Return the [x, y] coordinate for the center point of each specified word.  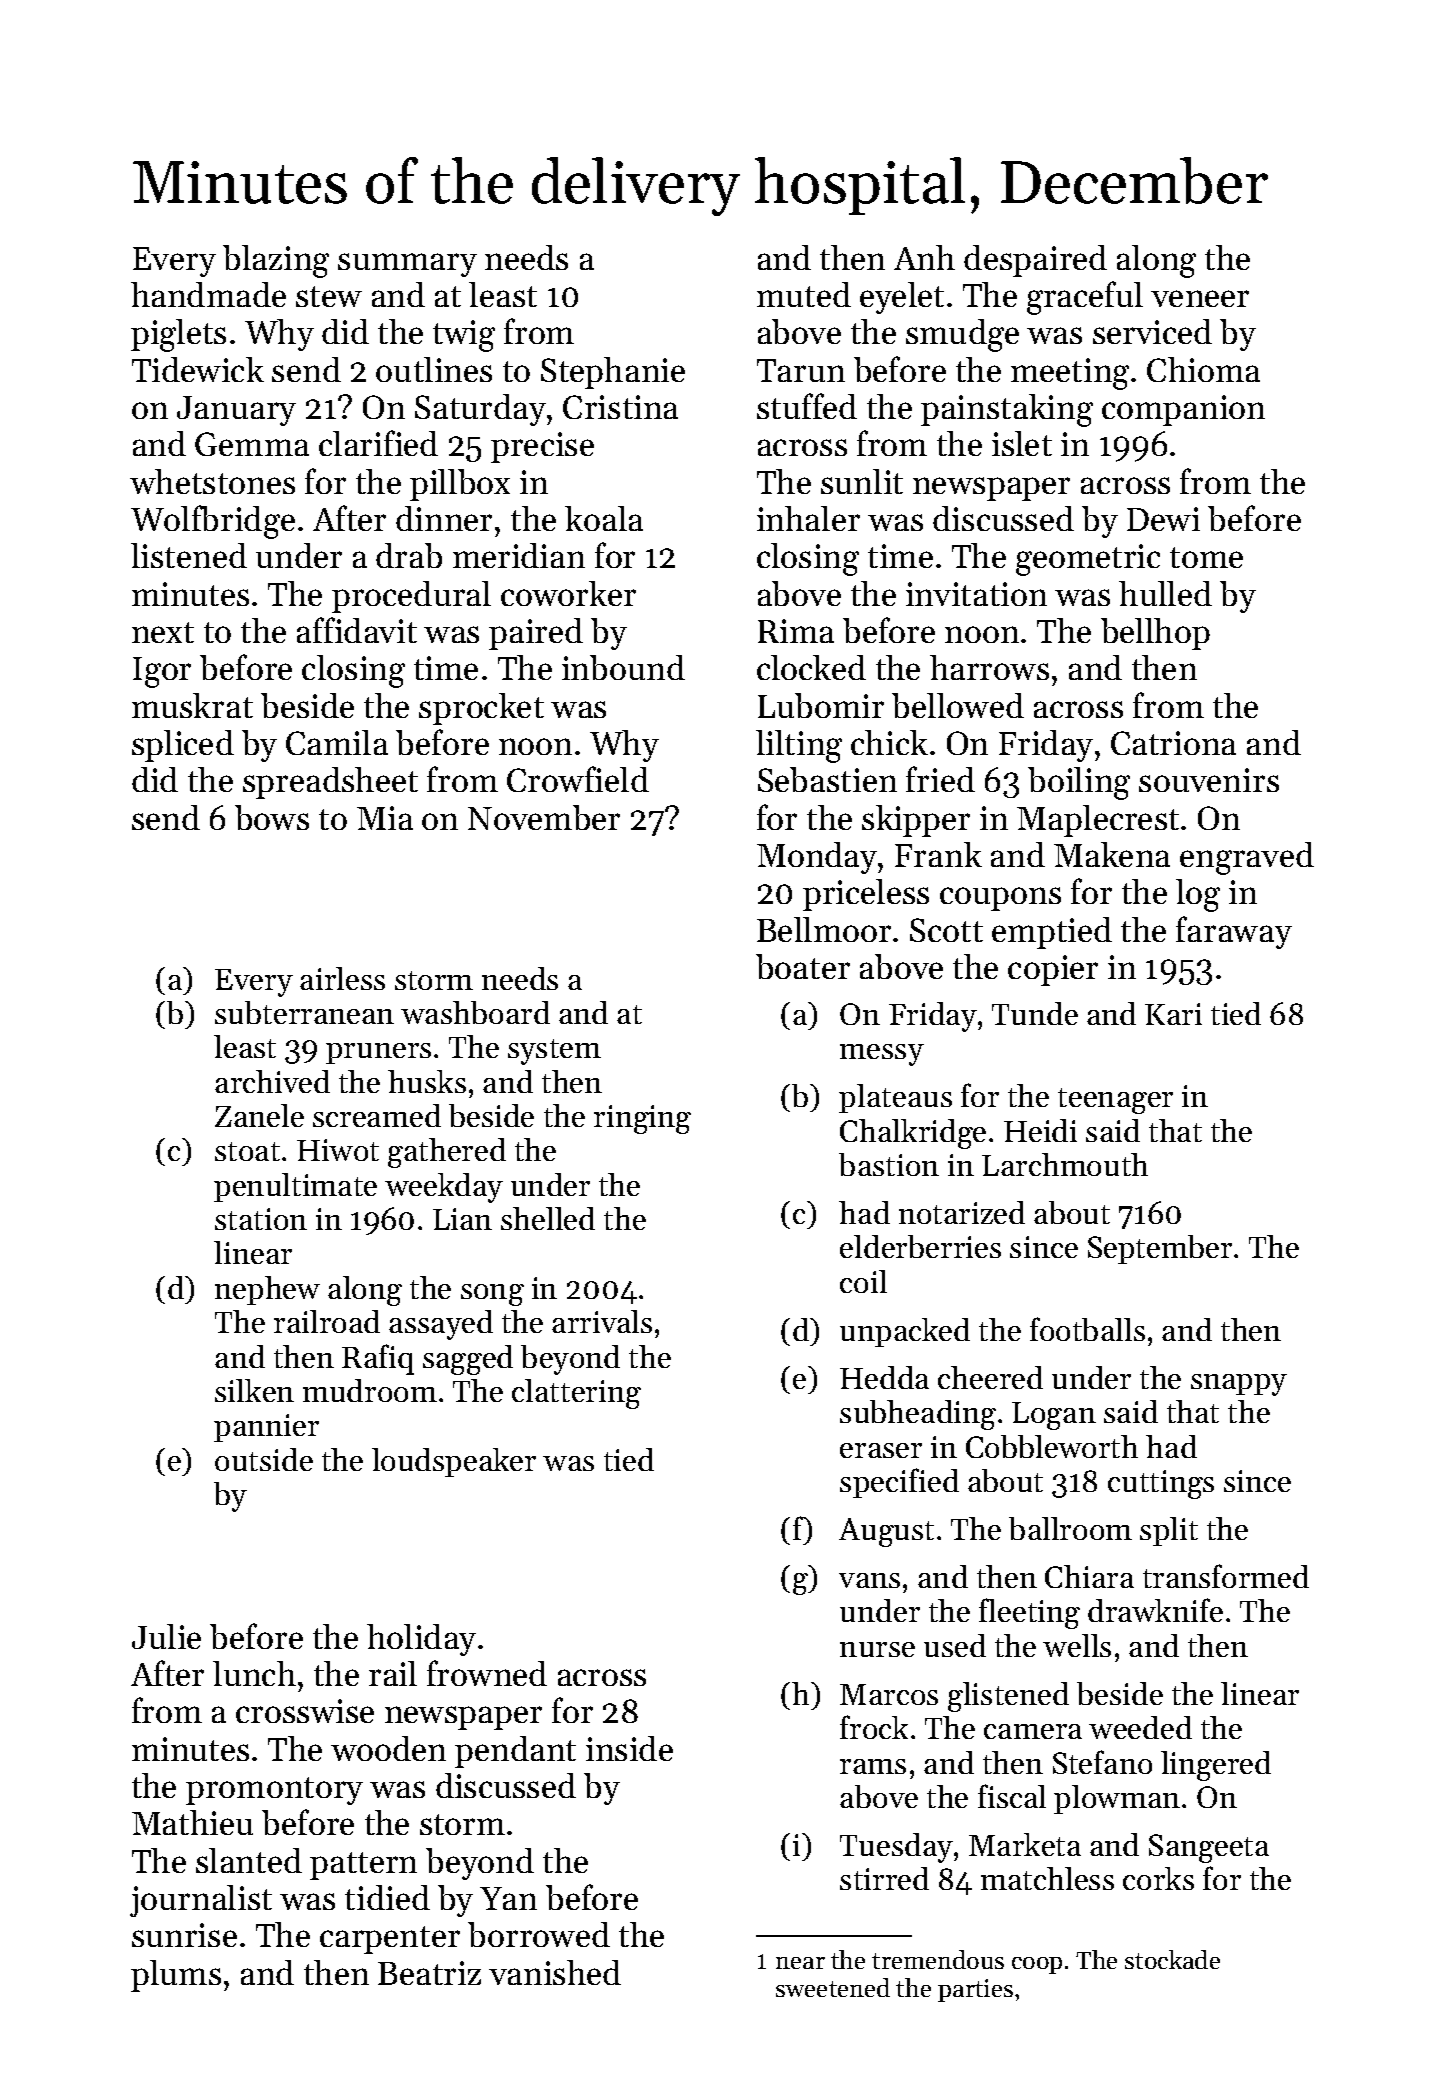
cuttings [1161, 1484]
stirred [884, 1878]
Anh [924, 257]
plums [176, 1976]
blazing [276, 261]
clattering [576, 1394]
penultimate [295, 1187]
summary [407, 265]
